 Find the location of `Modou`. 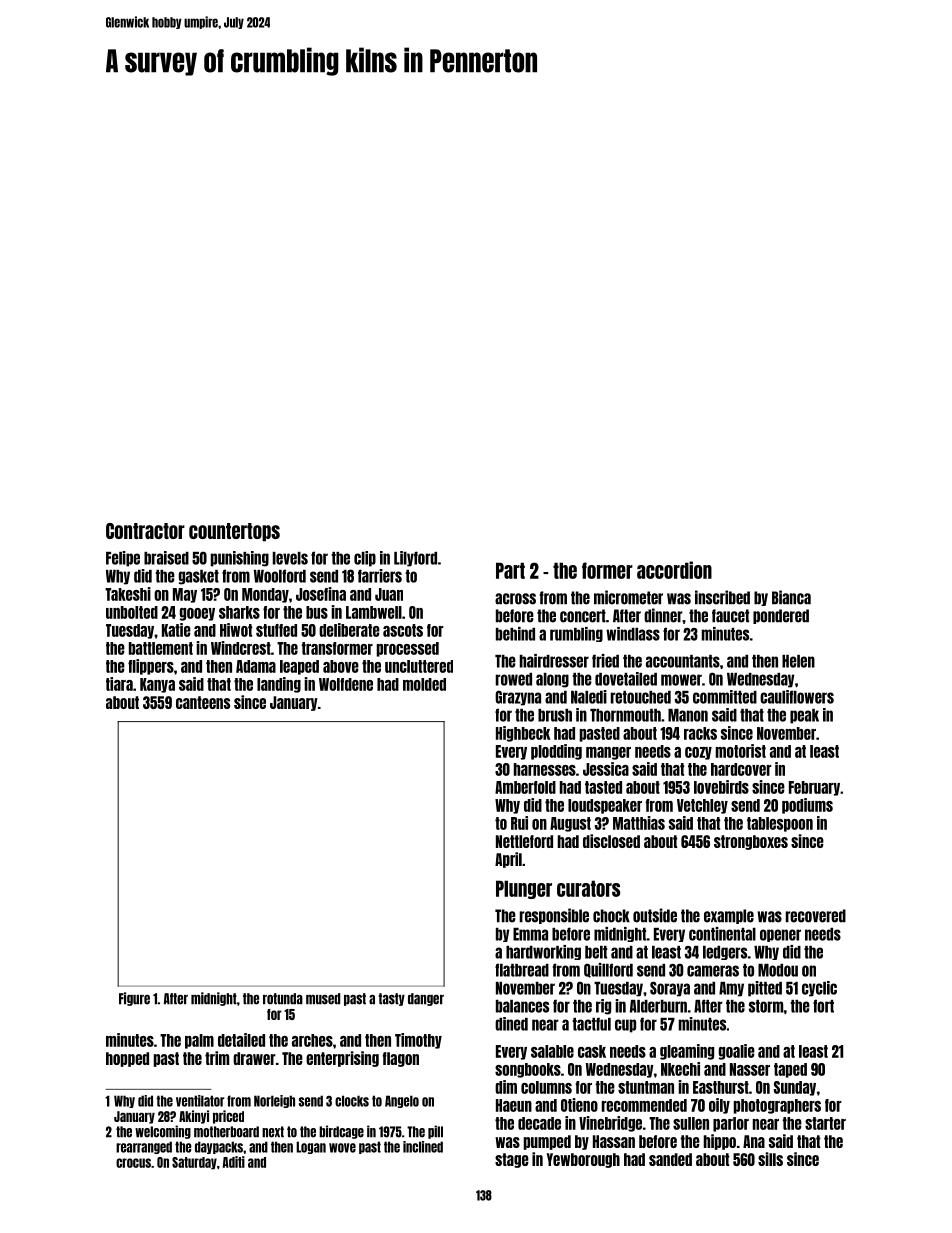

Modou is located at coordinates (778, 970).
